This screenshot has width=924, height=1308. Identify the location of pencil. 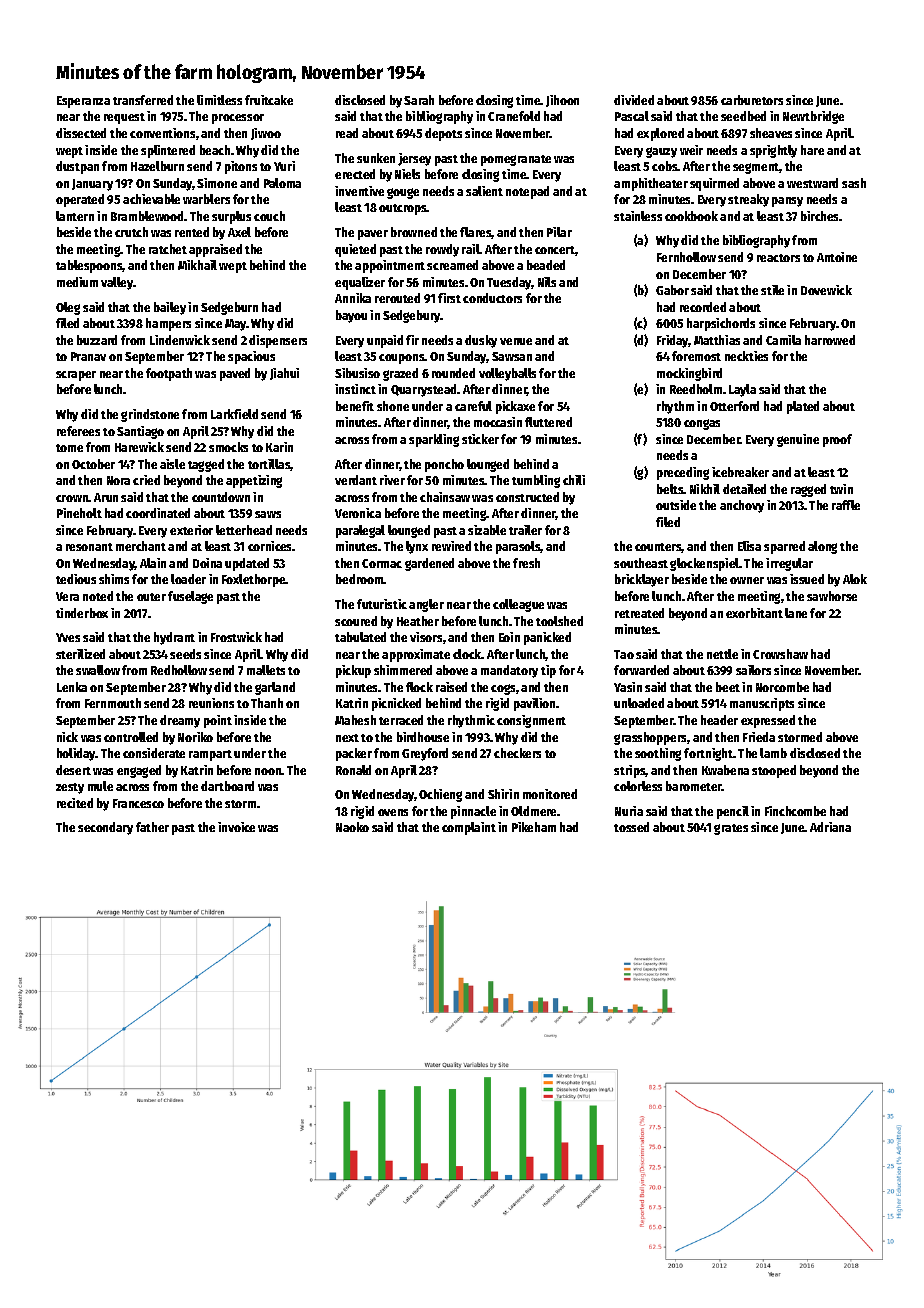
(733, 812).
